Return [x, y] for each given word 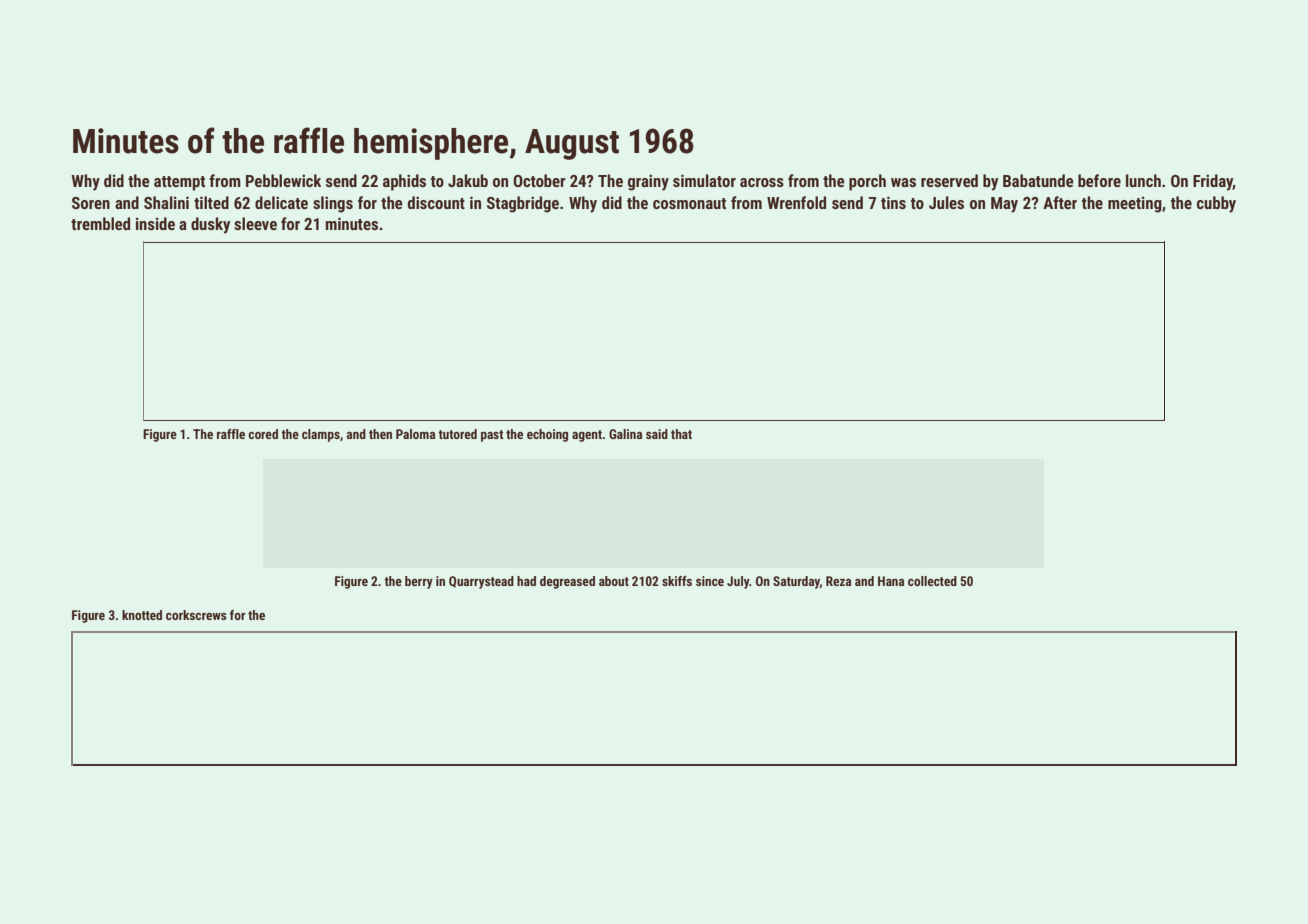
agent [587, 436]
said [657, 434]
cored [263, 434]
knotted [142, 615]
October [539, 180]
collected [932, 581]
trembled [100, 223]
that [681, 434]
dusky [210, 225]
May [1004, 205]
